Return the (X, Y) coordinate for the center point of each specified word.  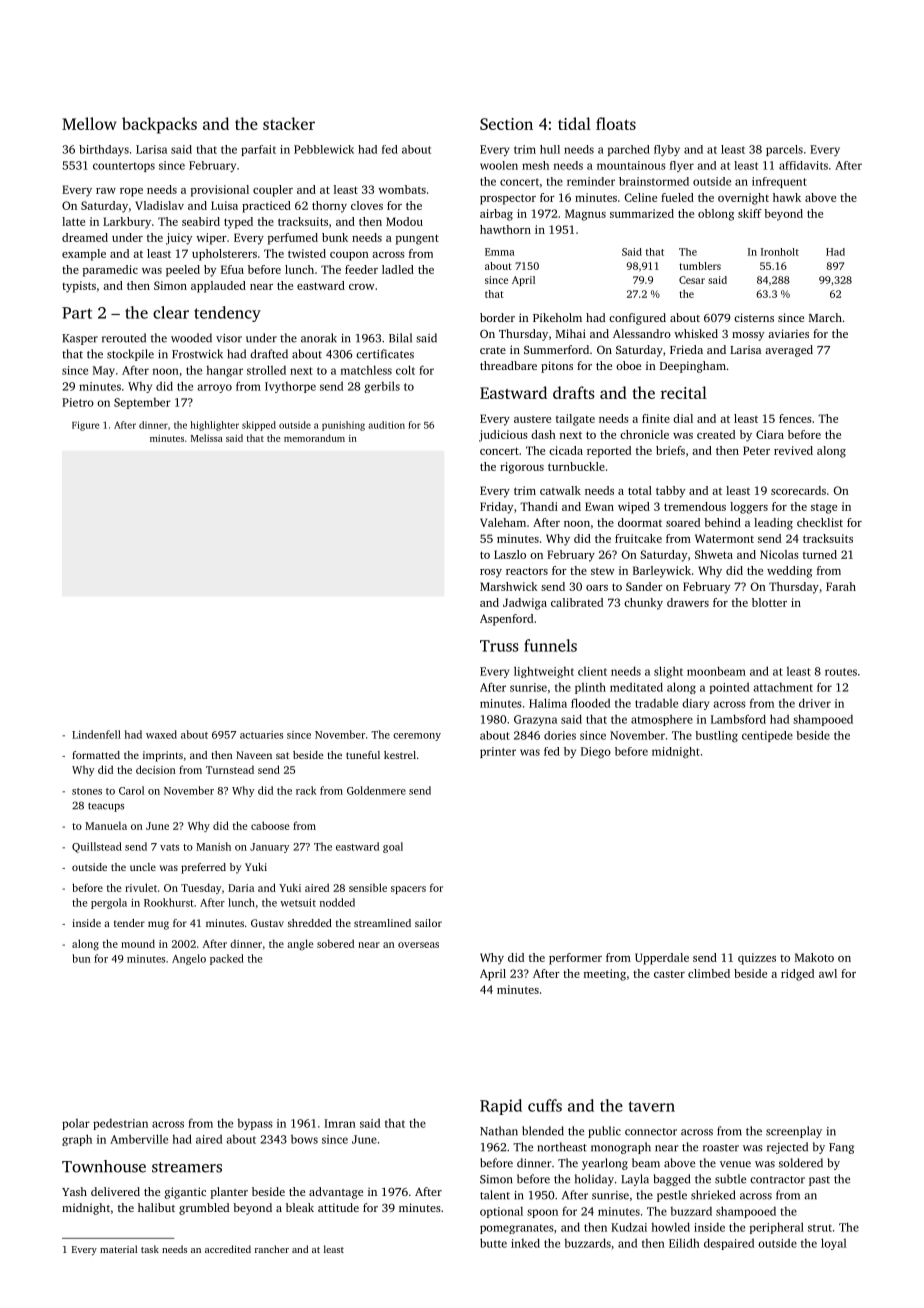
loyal (833, 1244)
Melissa (207, 438)
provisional (220, 191)
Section (506, 124)
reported (609, 452)
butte (493, 1243)
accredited (228, 1249)
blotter (769, 602)
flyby (667, 150)
